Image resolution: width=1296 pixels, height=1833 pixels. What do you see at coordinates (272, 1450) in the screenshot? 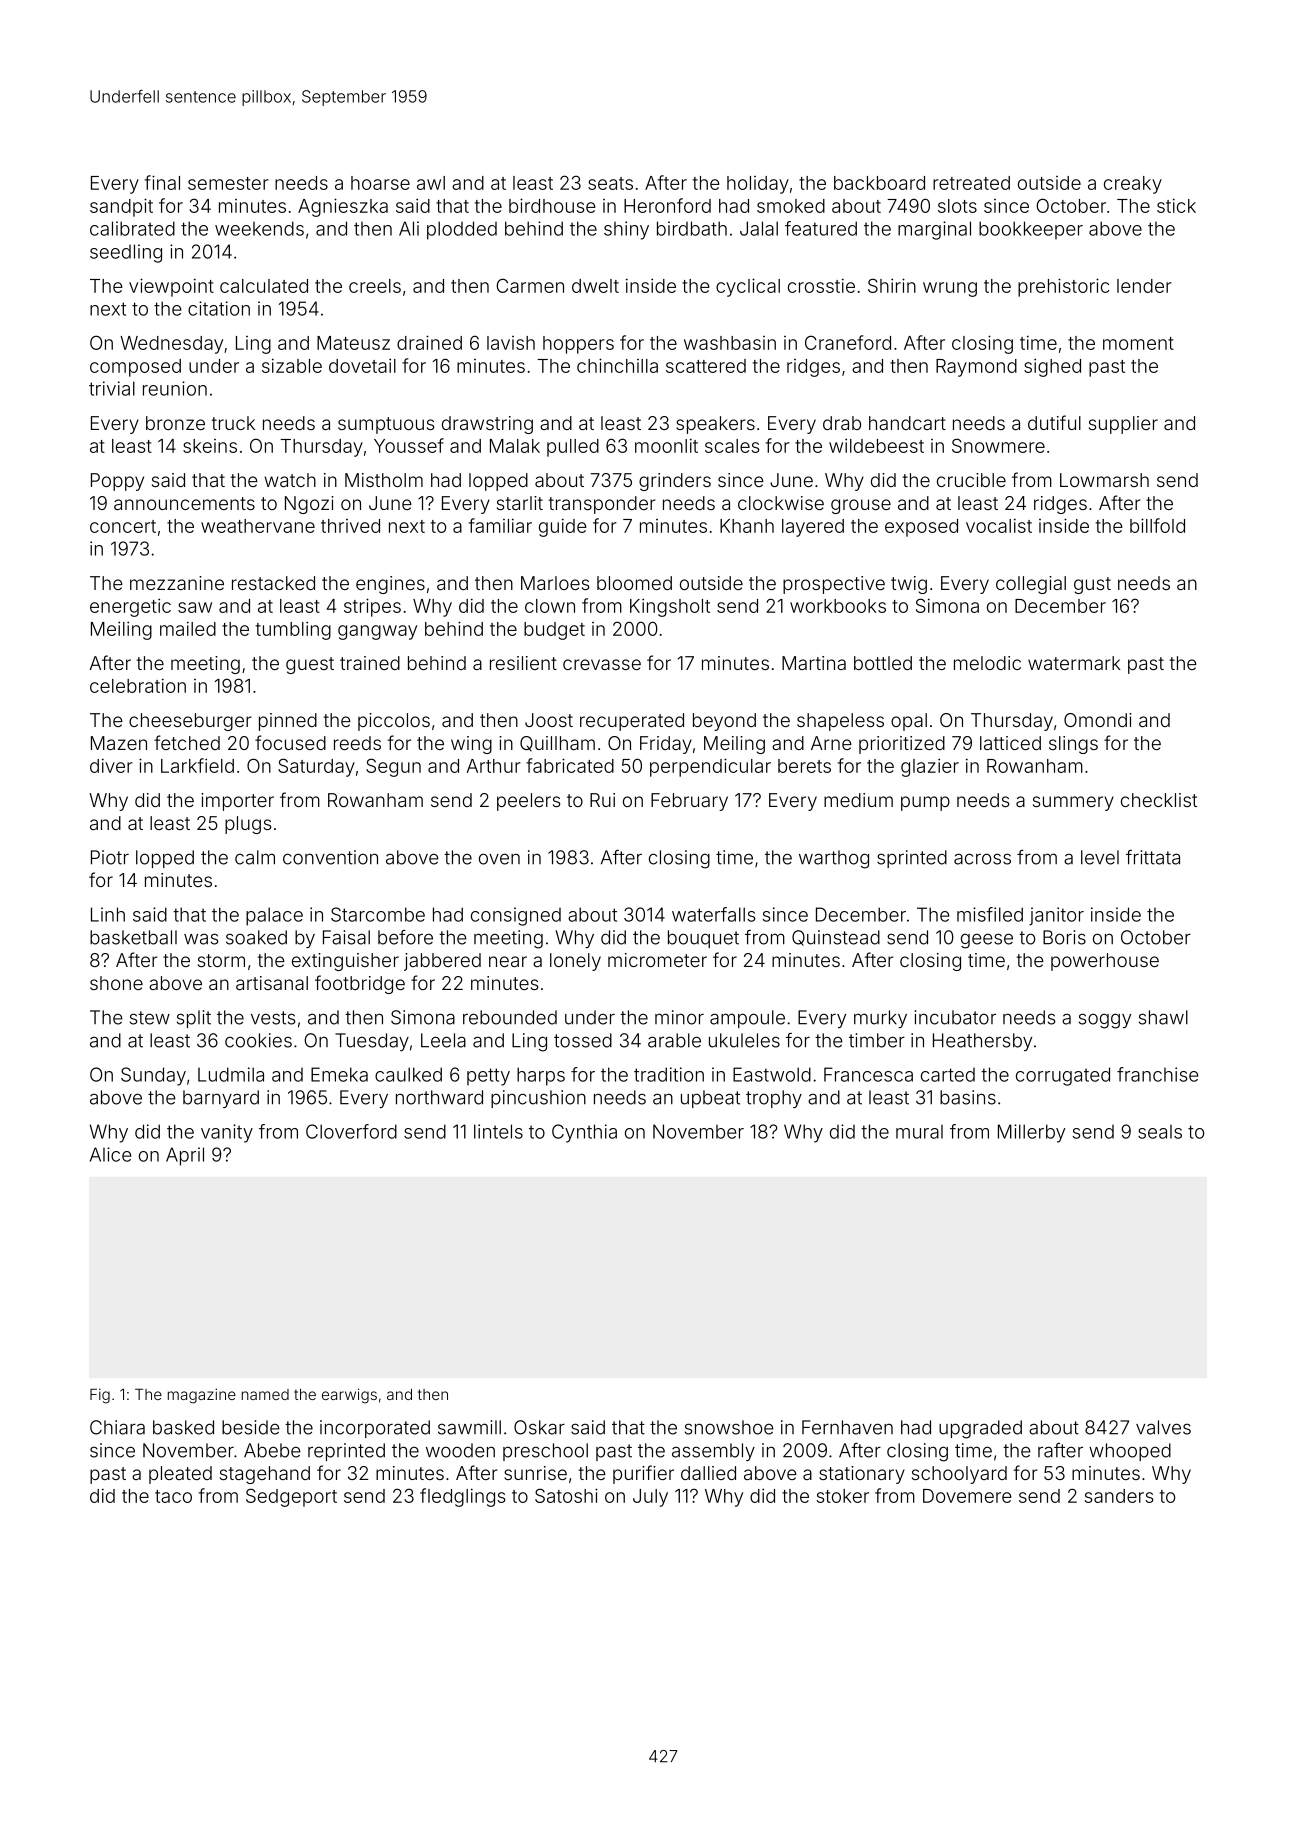
I see `Abebe` at bounding box center [272, 1450].
